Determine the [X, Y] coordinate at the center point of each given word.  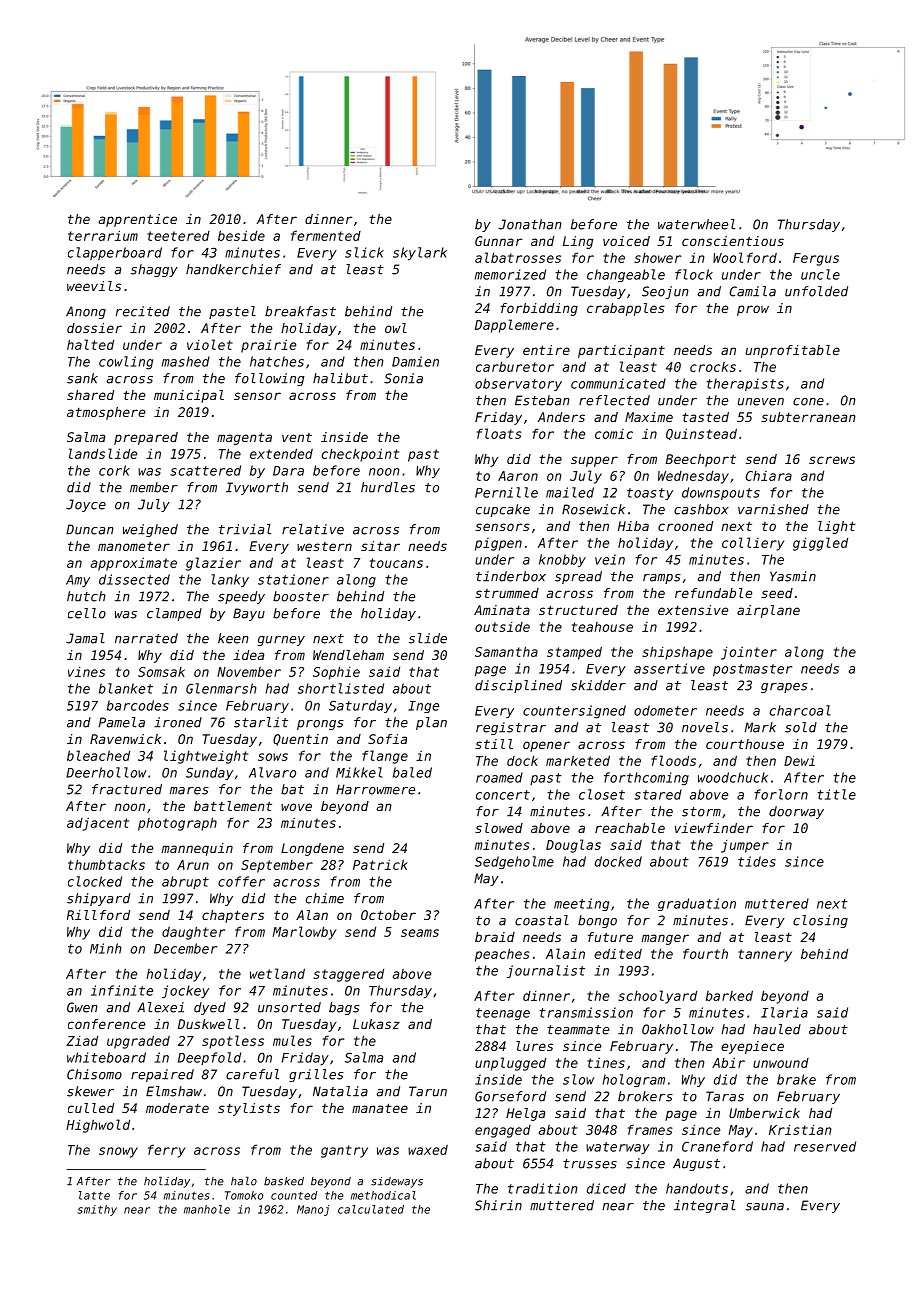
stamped [574, 653]
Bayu [249, 614]
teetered [178, 236]
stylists [249, 1109]
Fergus [816, 259]
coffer [241, 881]
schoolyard [657, 997]
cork [114, 470]
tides [757, 861]
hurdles [388, 487]
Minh [105, 948]
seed [777, 593]
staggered [348, 975]
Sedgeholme [514, 862]
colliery [753, 544]
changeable [626, 275]
